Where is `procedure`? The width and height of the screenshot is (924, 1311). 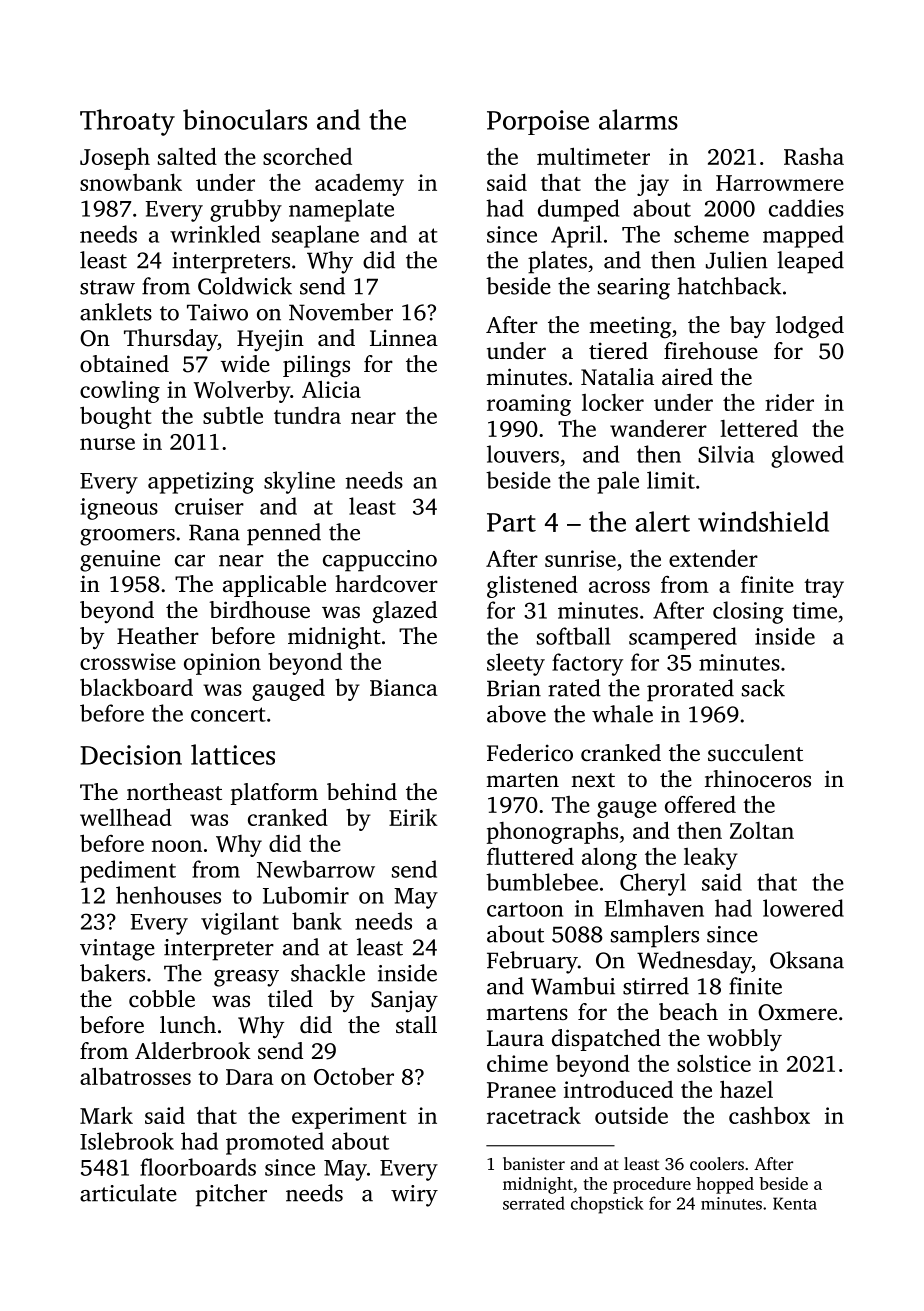 procedure is located at coordinates (652, 1185).
